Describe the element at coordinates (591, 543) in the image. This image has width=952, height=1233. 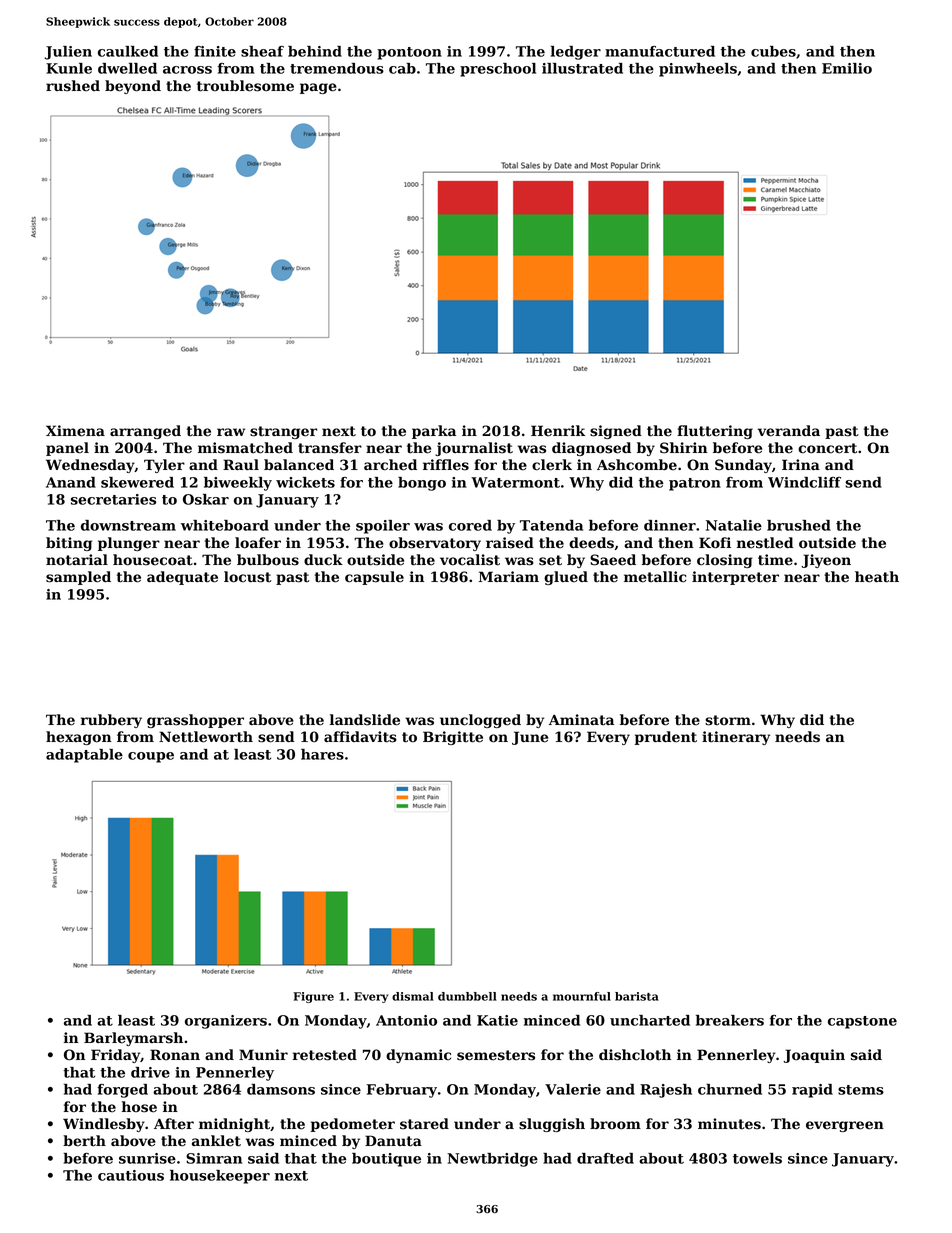
I see `deeds` at that location.
